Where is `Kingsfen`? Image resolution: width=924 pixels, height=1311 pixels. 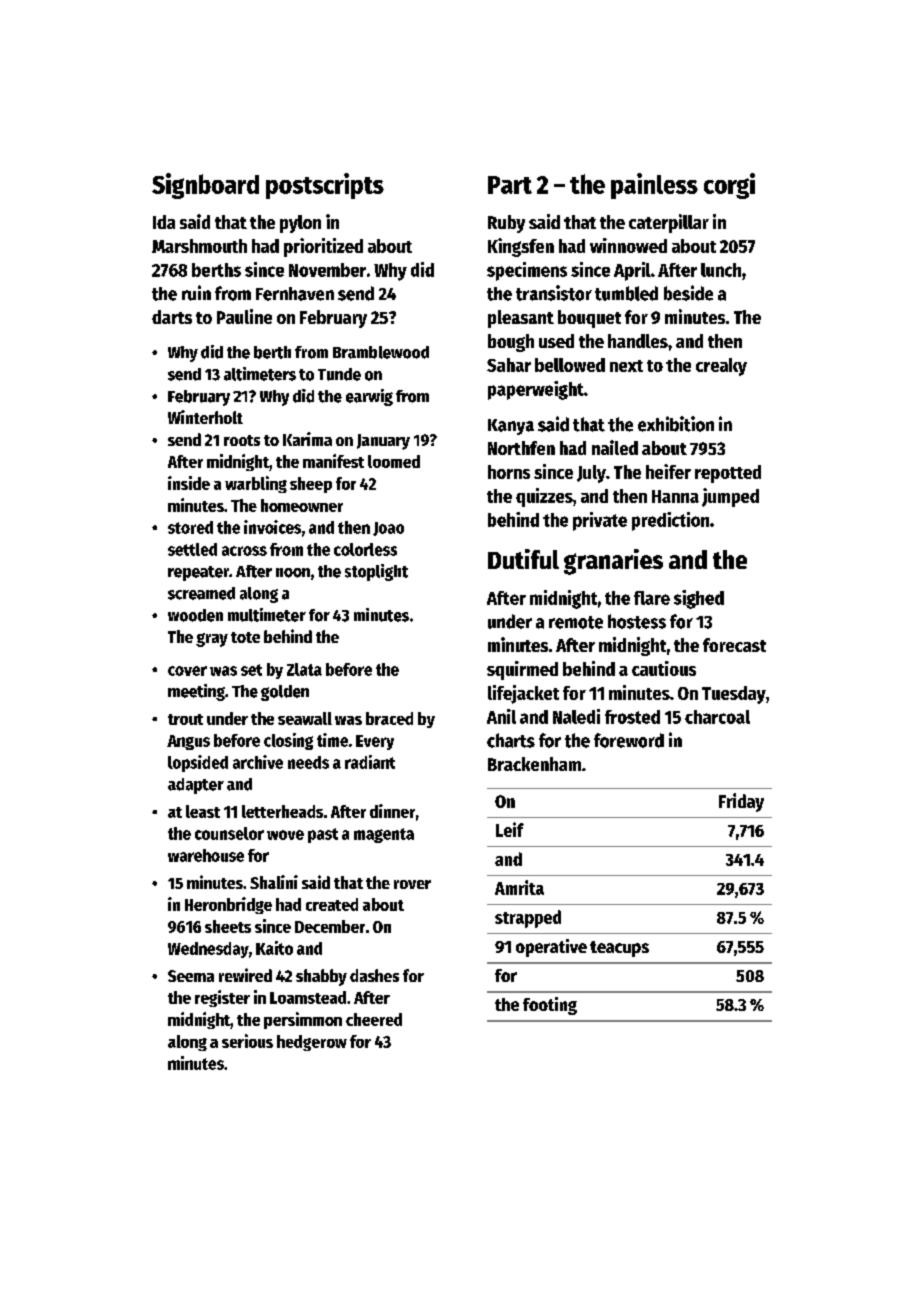 Kingsfen is located at coordinates (521, 247).
